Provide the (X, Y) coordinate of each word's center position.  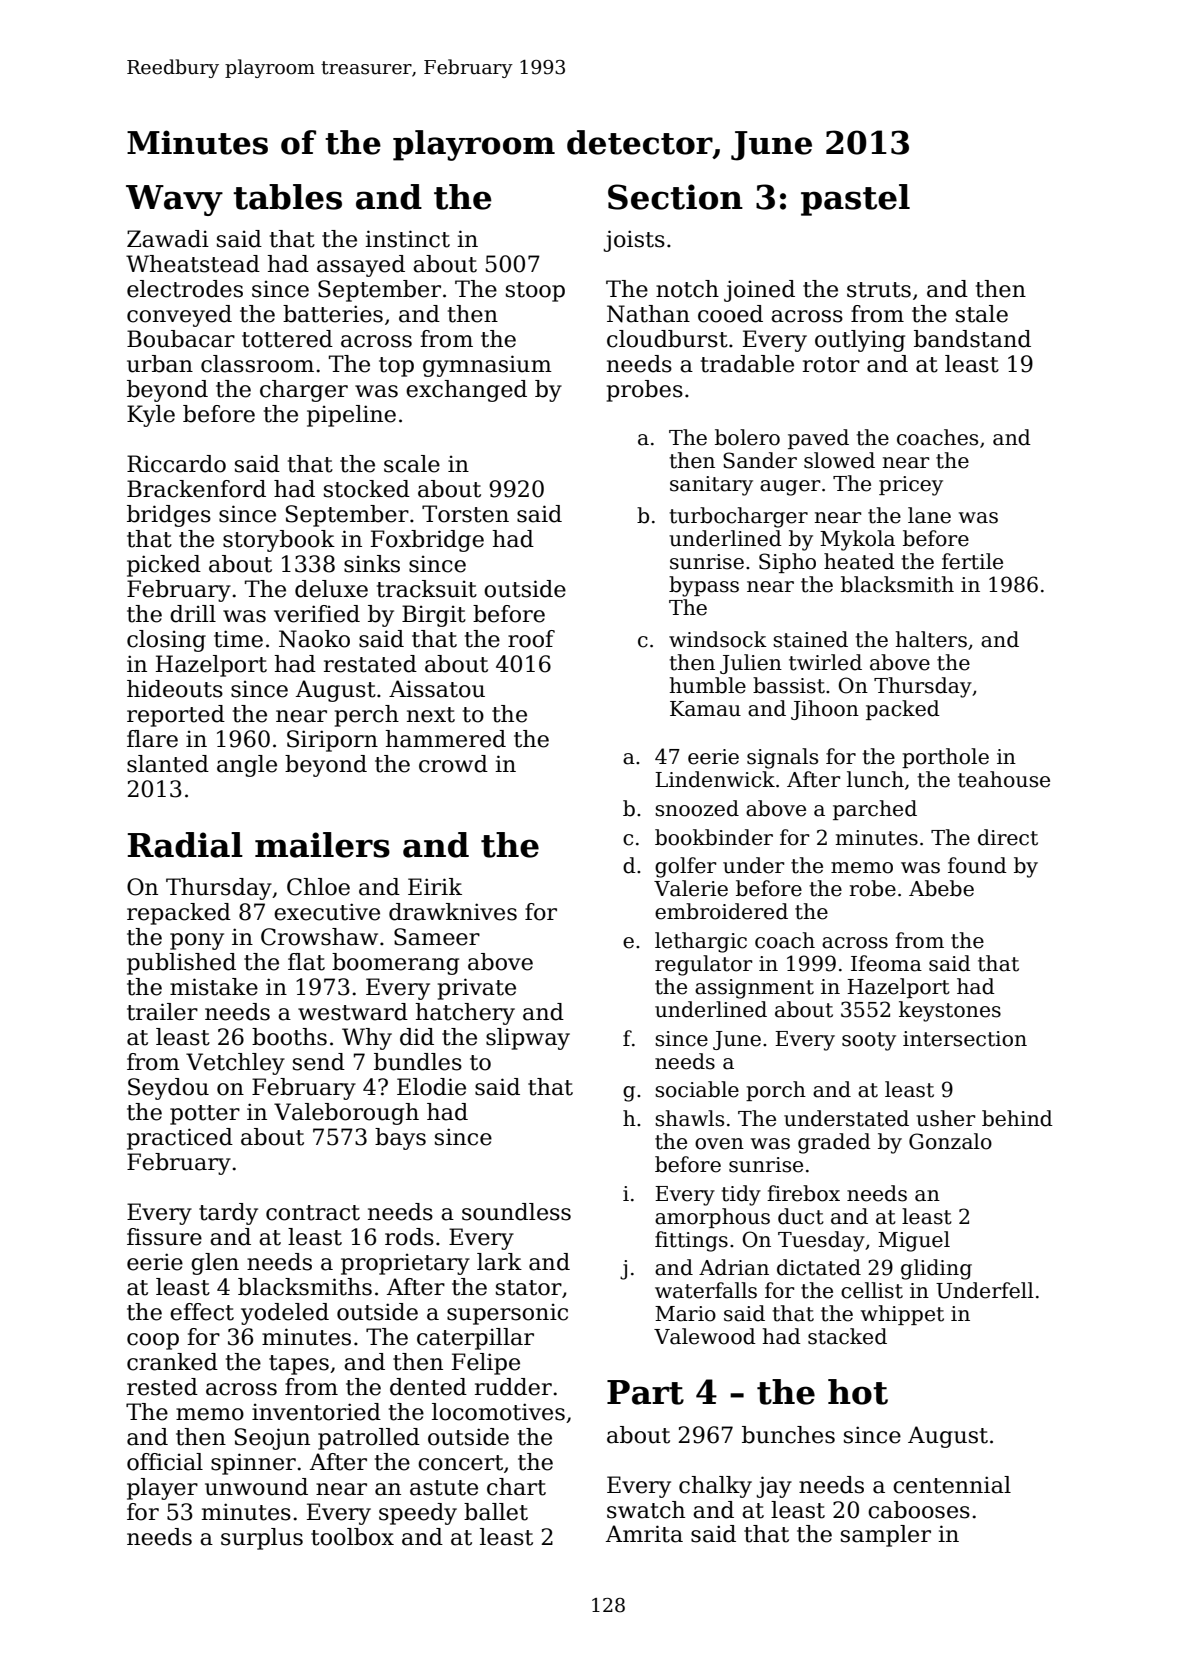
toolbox (352, 1537)
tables (287, 197)
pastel (855, 200)
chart (516, 1487)
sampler (886, 1536)
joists (634, 241)
